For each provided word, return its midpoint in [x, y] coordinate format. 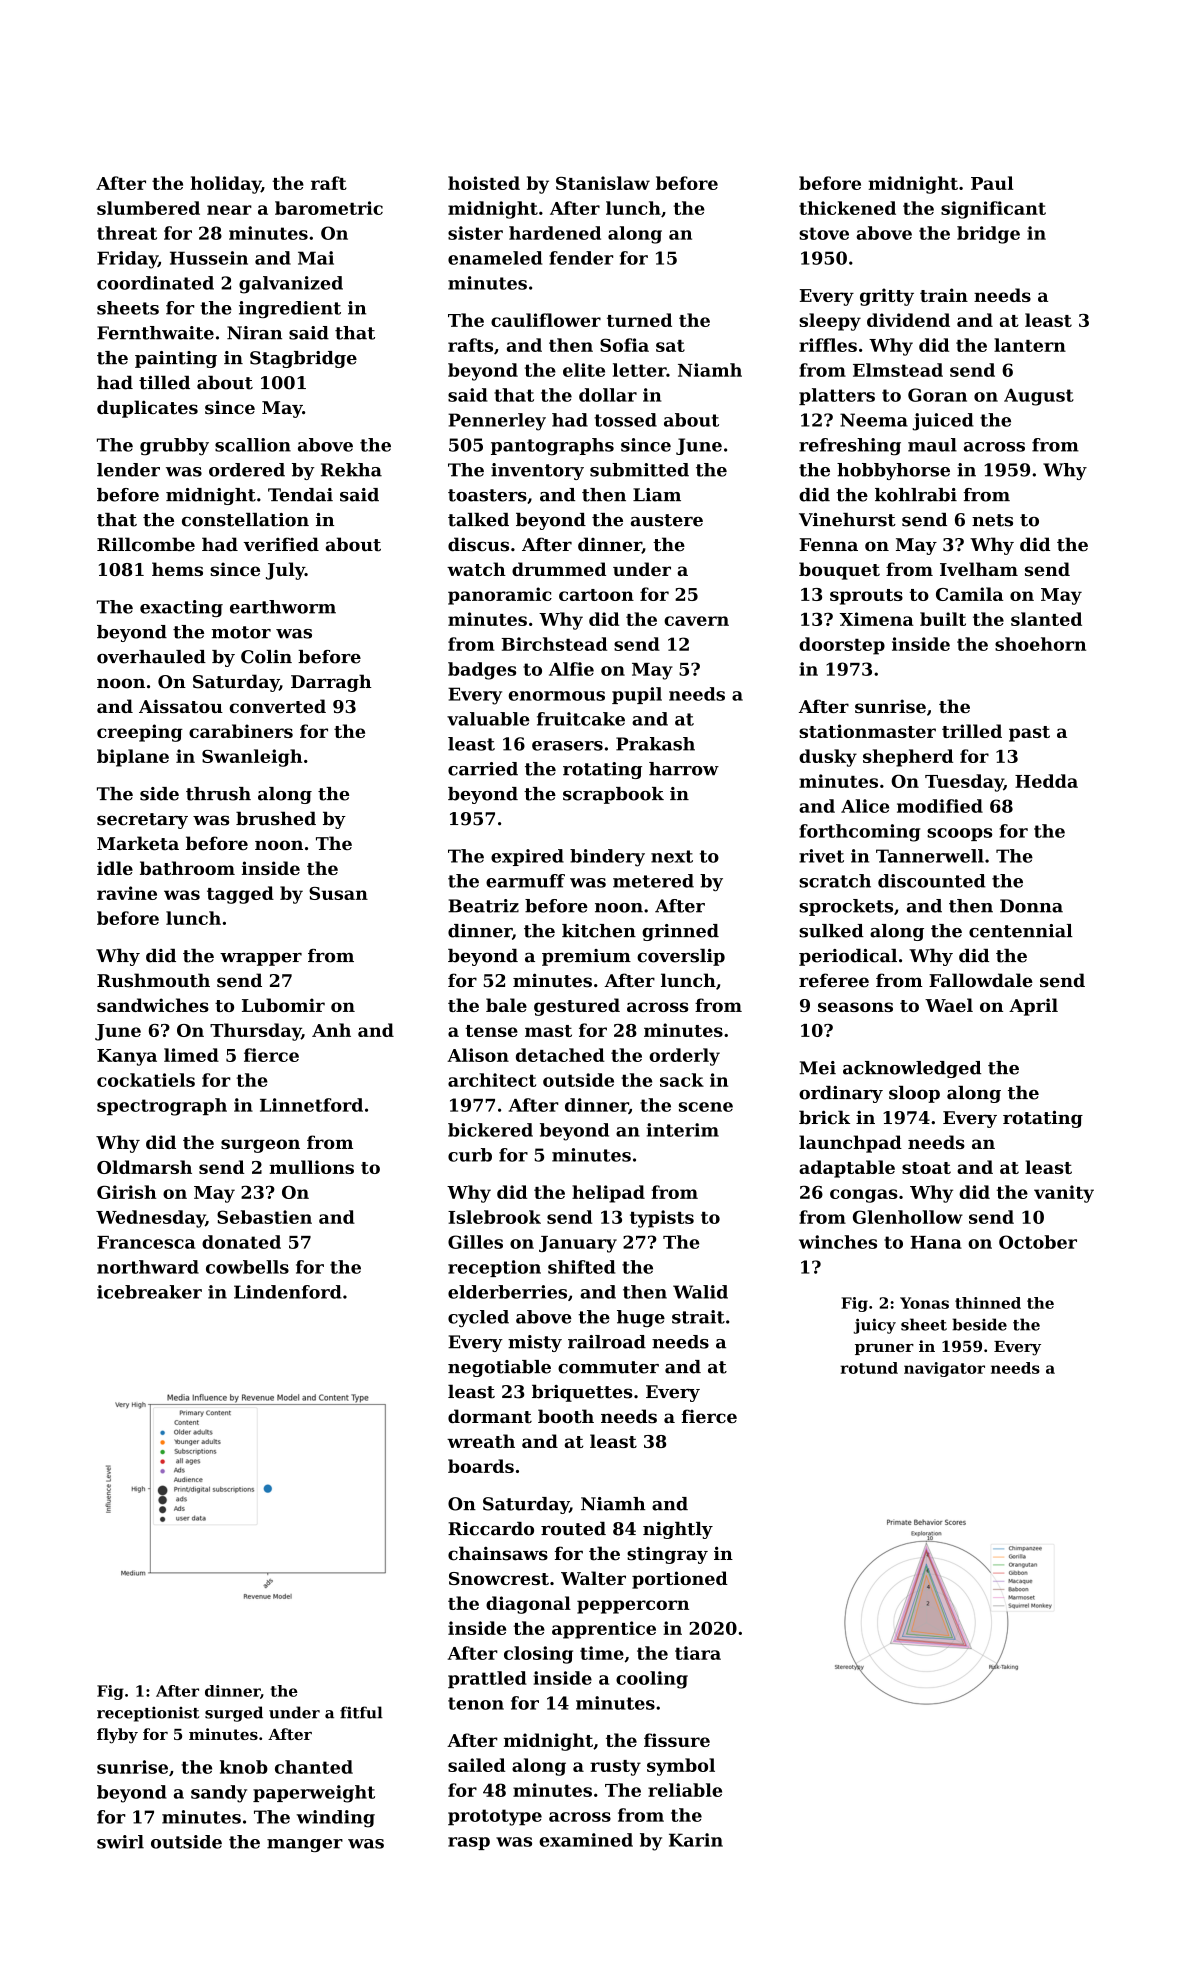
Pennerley [497, 422]
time [602, 1653]
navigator [944, 1369]
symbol [681, 1767]
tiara [698, 1653]
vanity [1064, 1194]
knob [244, 1767]
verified [281, 544]
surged [234, 1714]
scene [706, 1107]
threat [127, 233]
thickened [847, 208]
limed [191, 1055]
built [943, 619]
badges [482, 671]
